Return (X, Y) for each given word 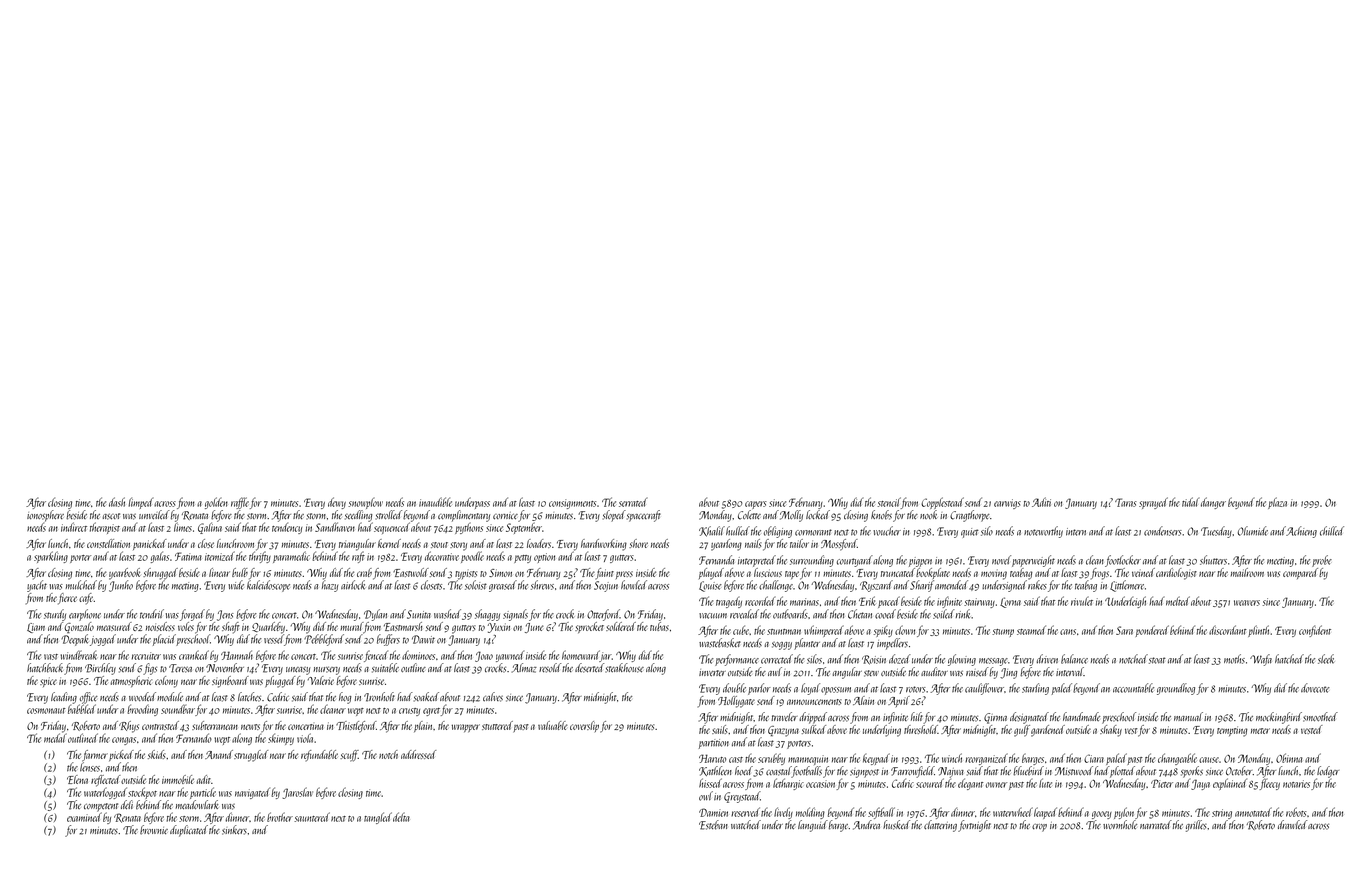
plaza (1277, 503)
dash (117, 502)
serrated (633, 502)
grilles (1196, 826)
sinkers (234, 830)
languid (813, 826)
